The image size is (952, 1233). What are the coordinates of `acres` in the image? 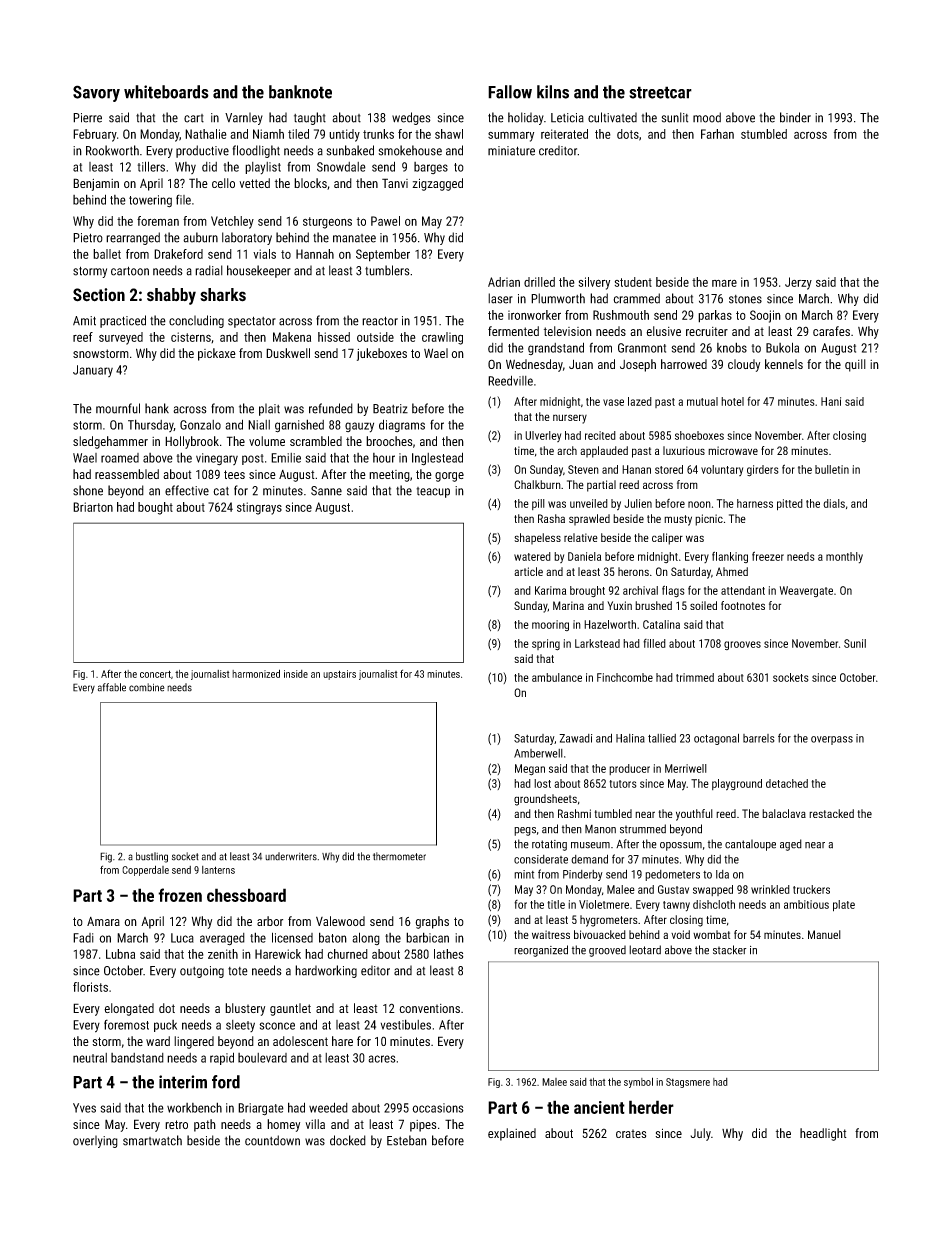 It's located at (382, 1059).
